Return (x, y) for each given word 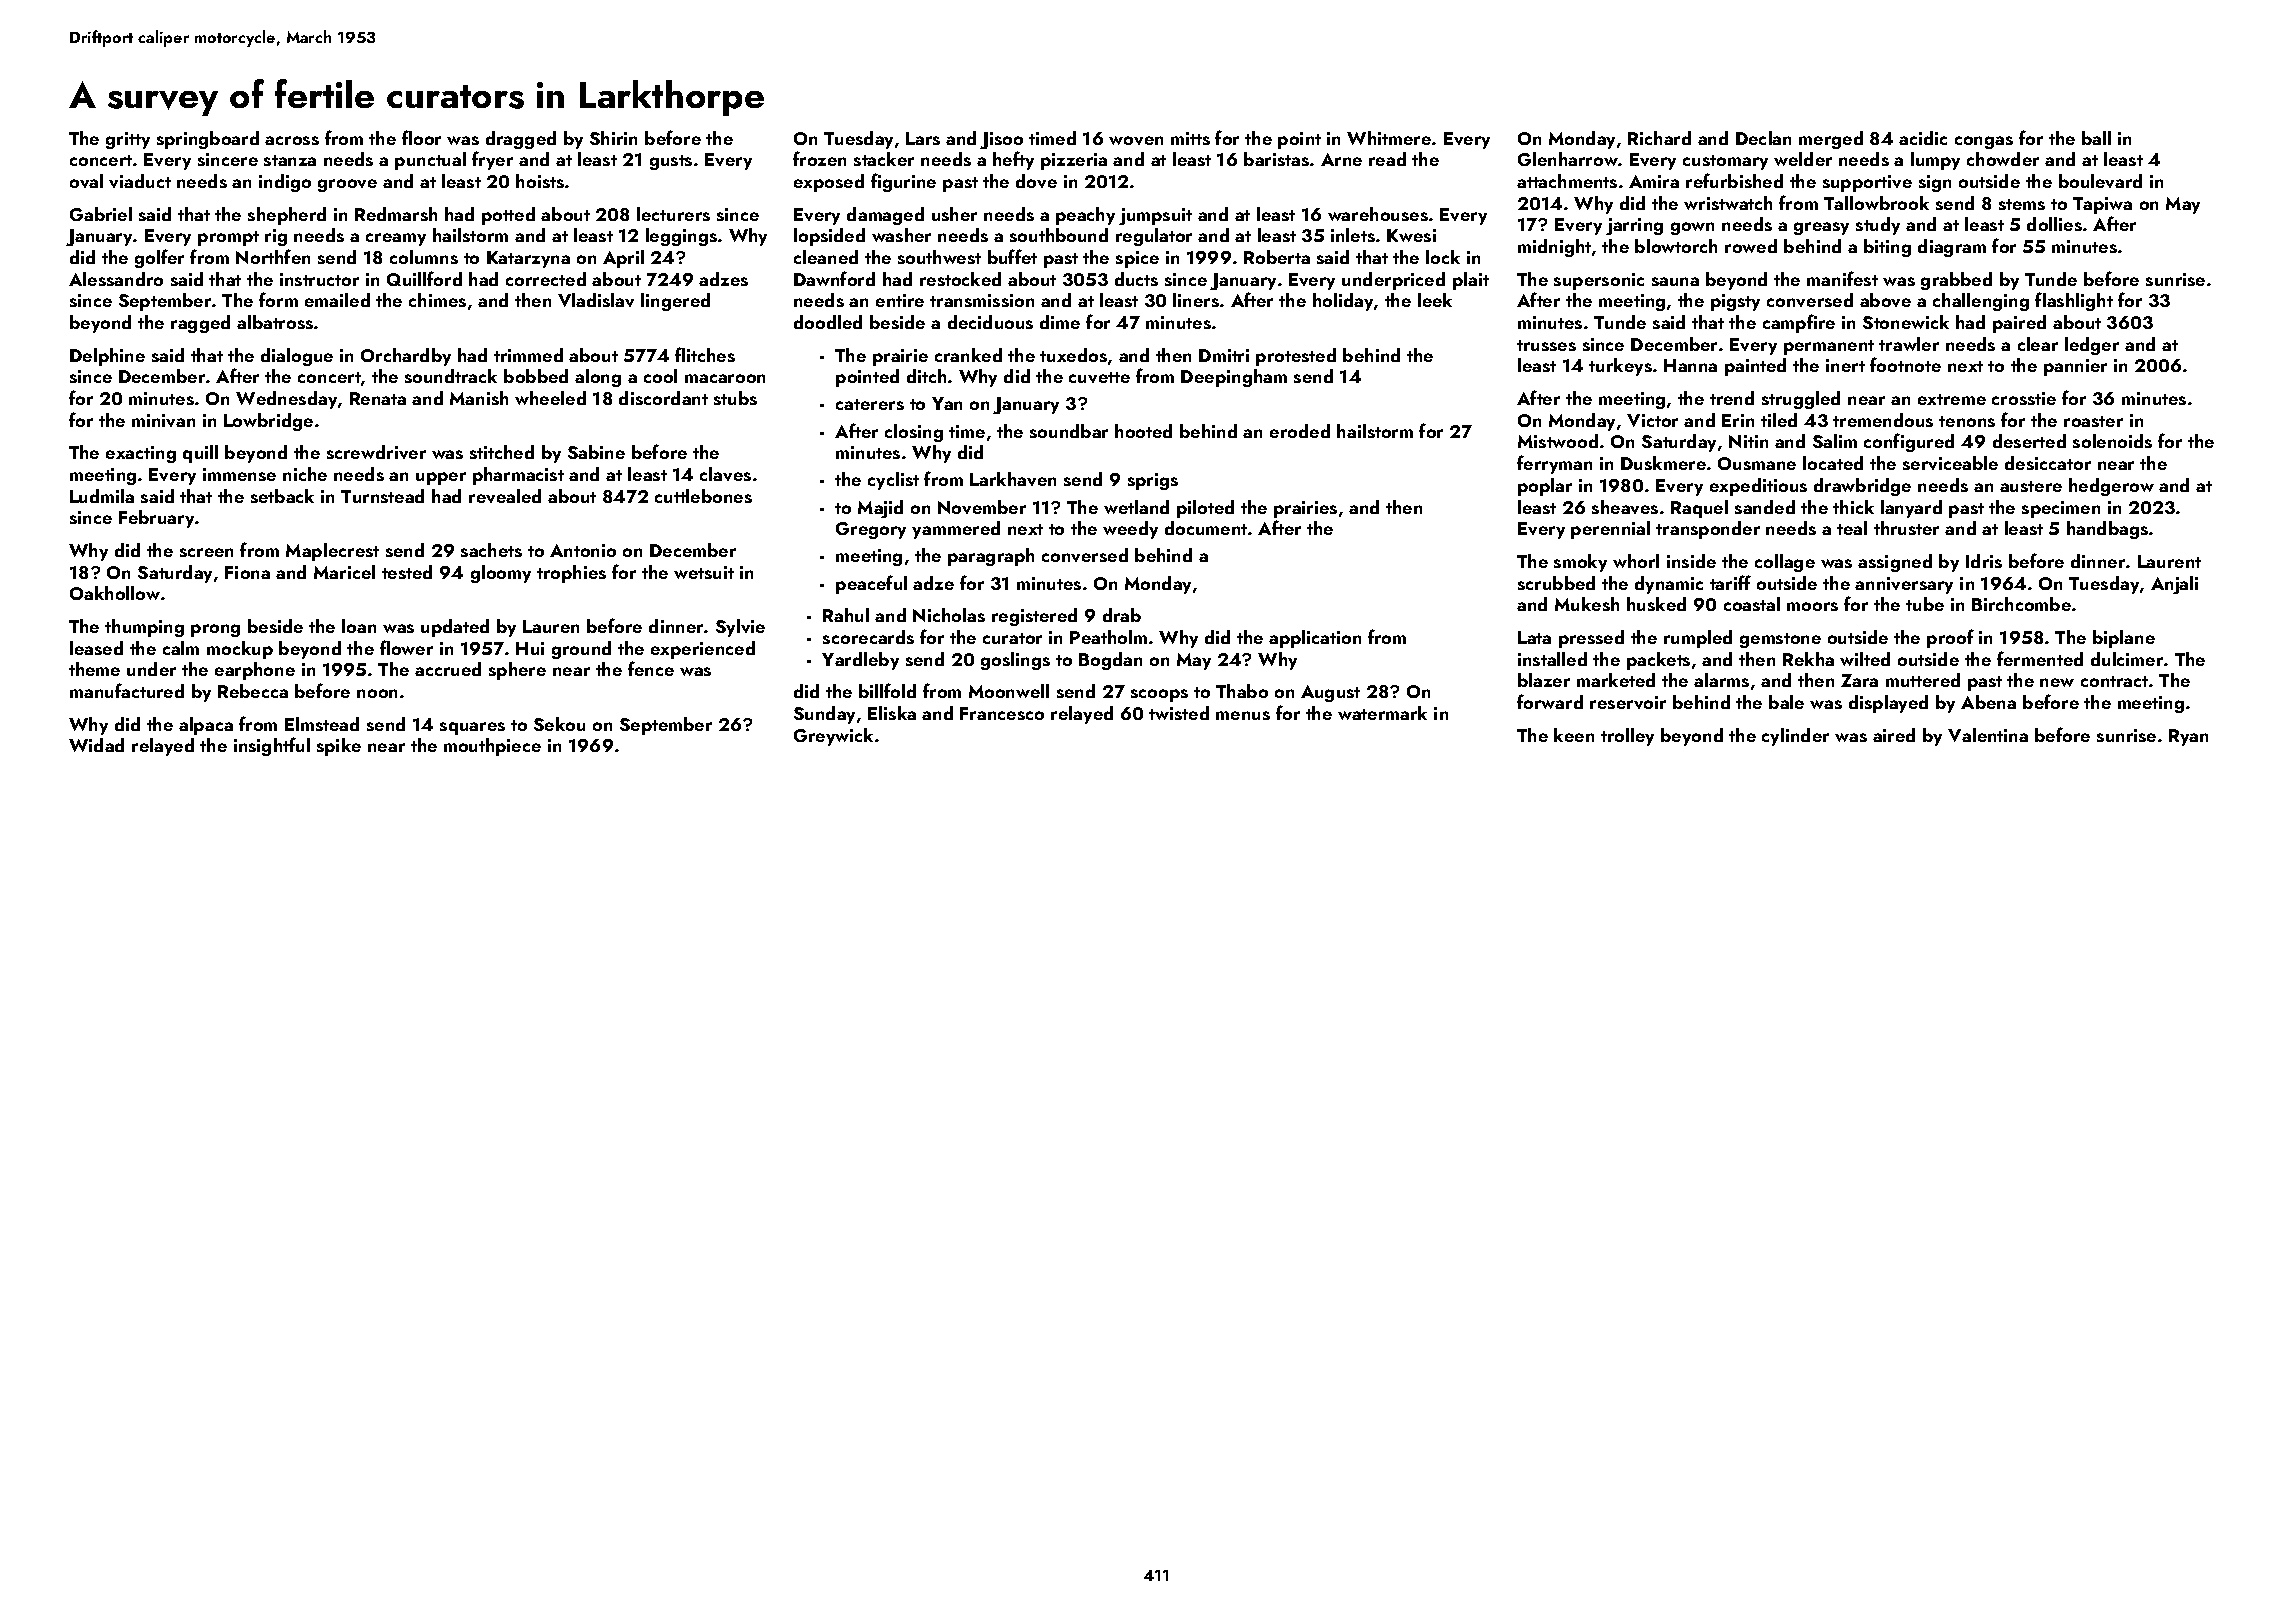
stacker (884, 159)
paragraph (991, 557)
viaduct (140, 181)
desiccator (2048, 463)
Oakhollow (115, 593)
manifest (1842, 278)
